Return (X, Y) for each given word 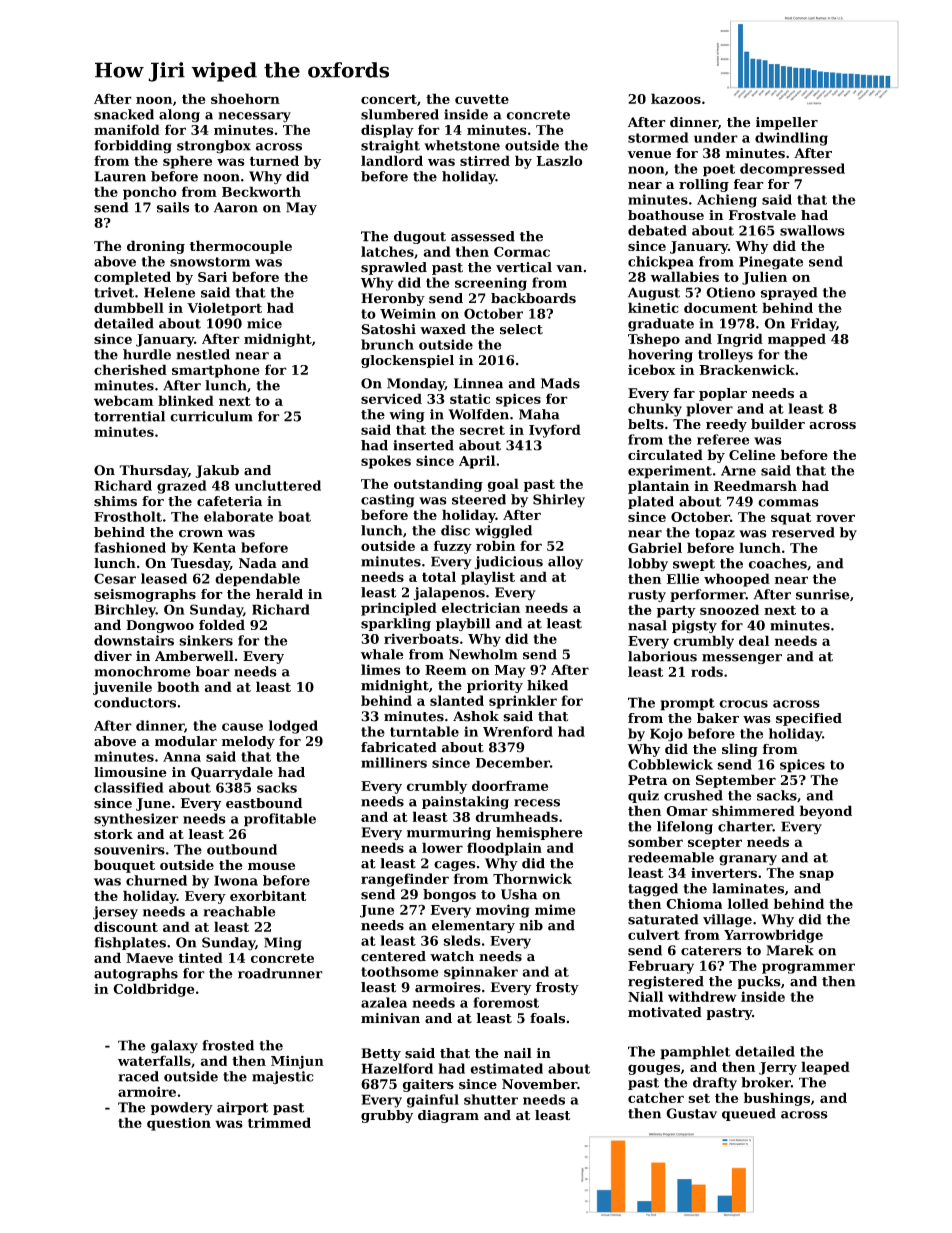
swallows (812, 230)
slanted (457, 700)
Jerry (778, 1068)
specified (809, 719)
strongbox (214, 147)
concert (389, 99)
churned (156, 880)
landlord (392, 160)
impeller (787, 123)
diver (113, 655)
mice (264, 323)
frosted (228, 1045)
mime (555, 909)
